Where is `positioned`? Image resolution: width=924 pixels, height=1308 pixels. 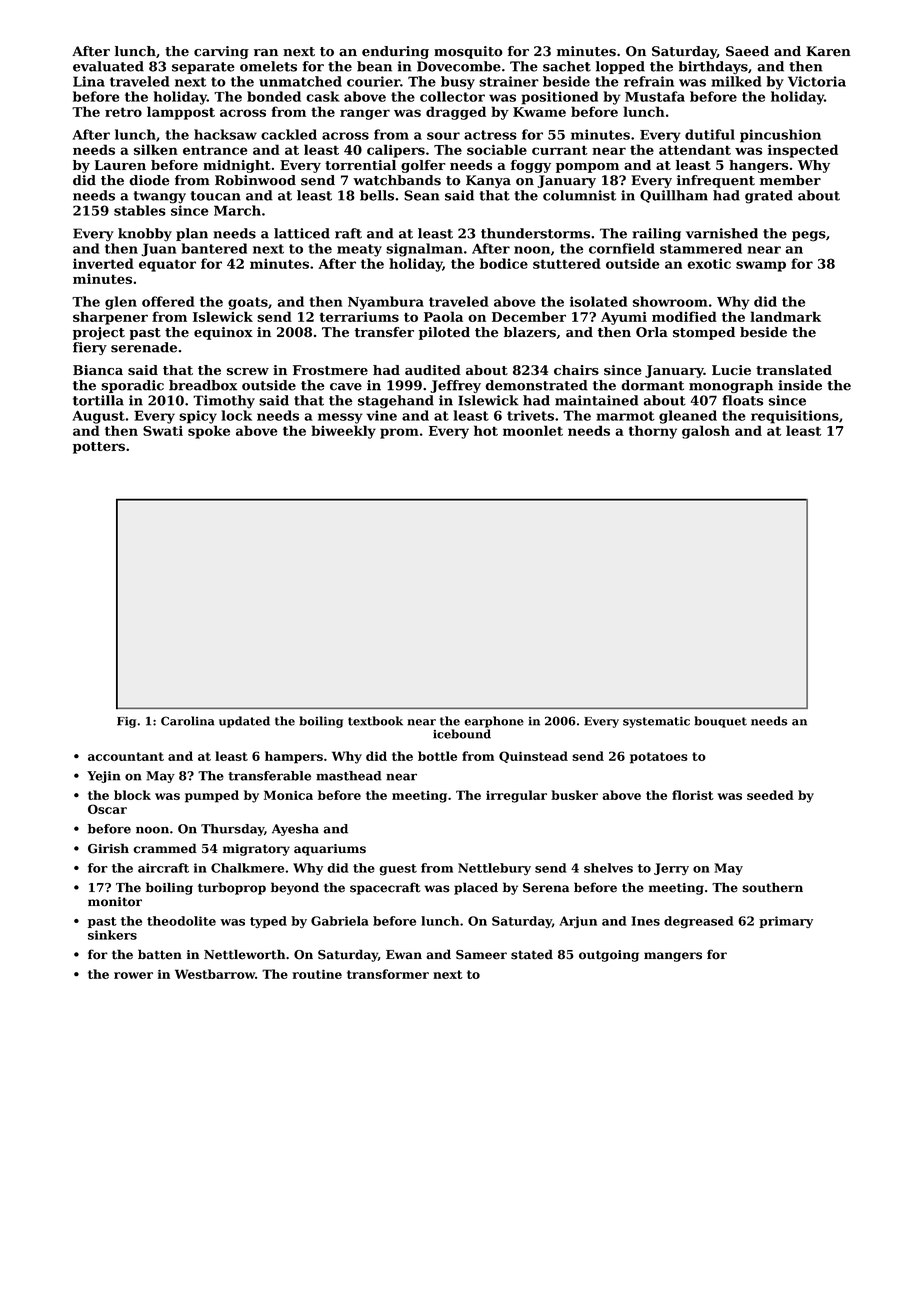 positioned is located at coordinates (559, 98).
